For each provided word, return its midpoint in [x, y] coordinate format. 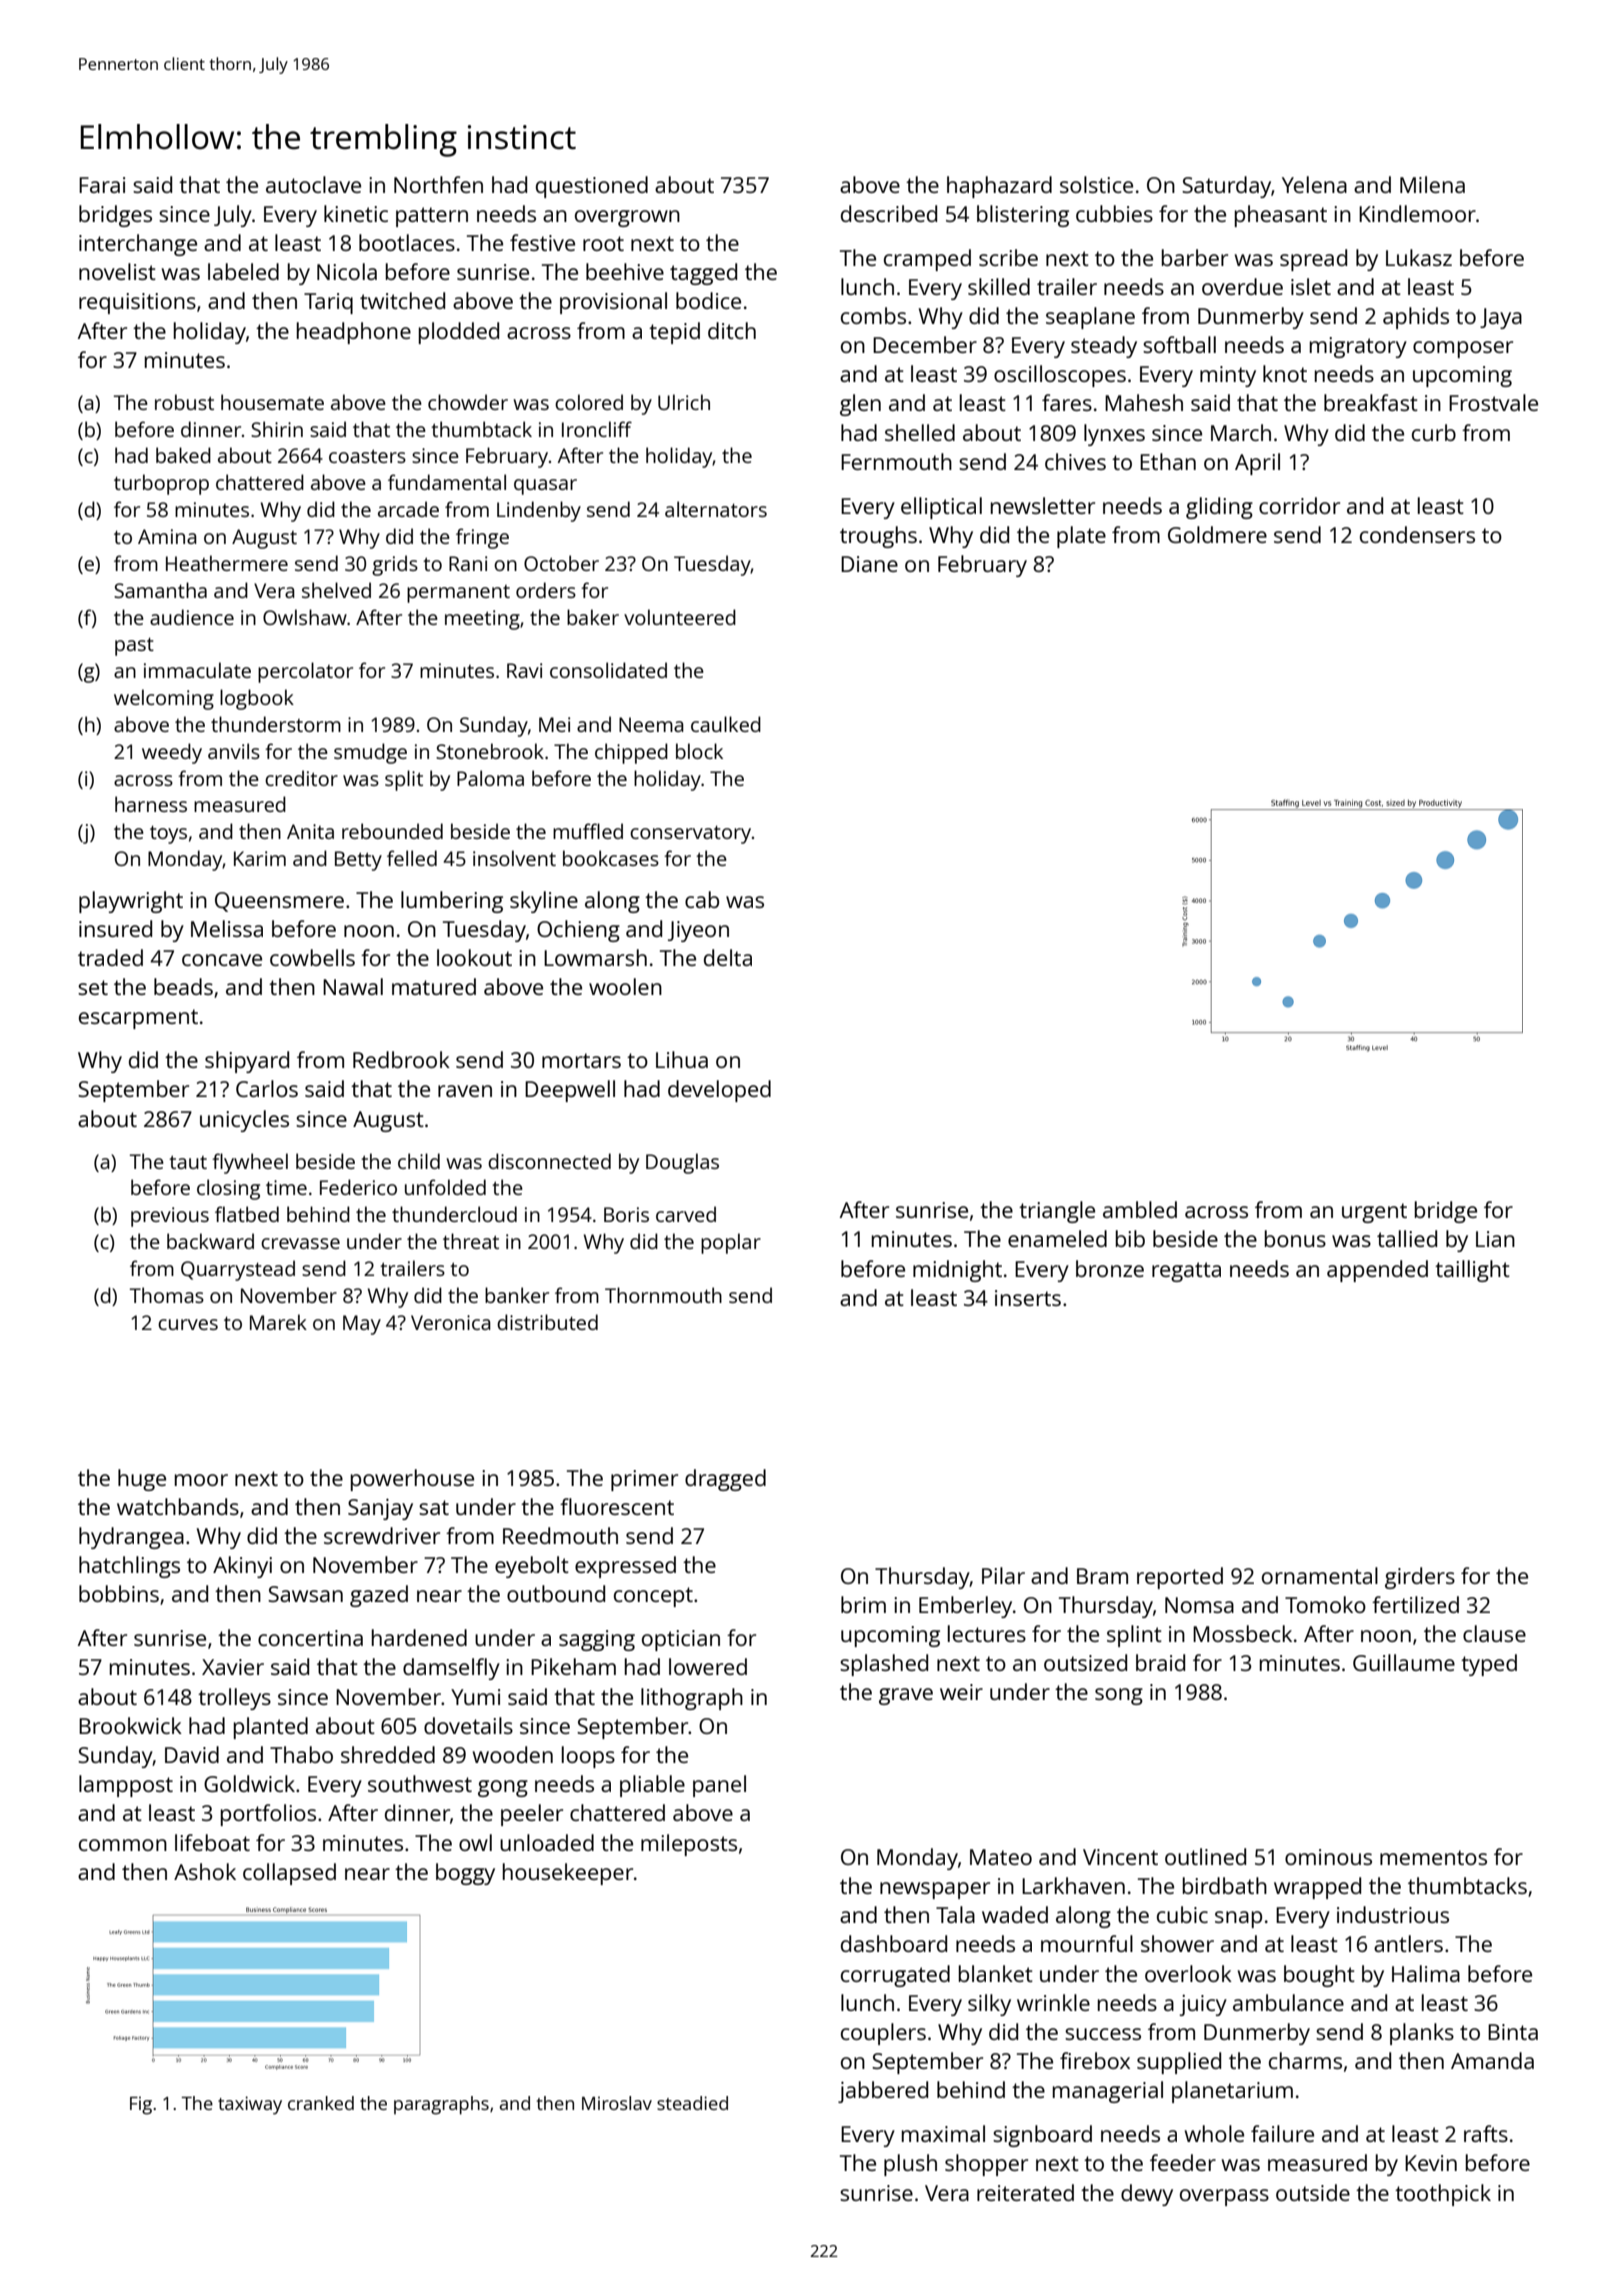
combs [873, 315]
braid [1160, 1662]
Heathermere [227, 563]
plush [910, 2165]
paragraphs [441, 2105]
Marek [278, 1322]
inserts [1028, 1298]
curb [1434, 432]
